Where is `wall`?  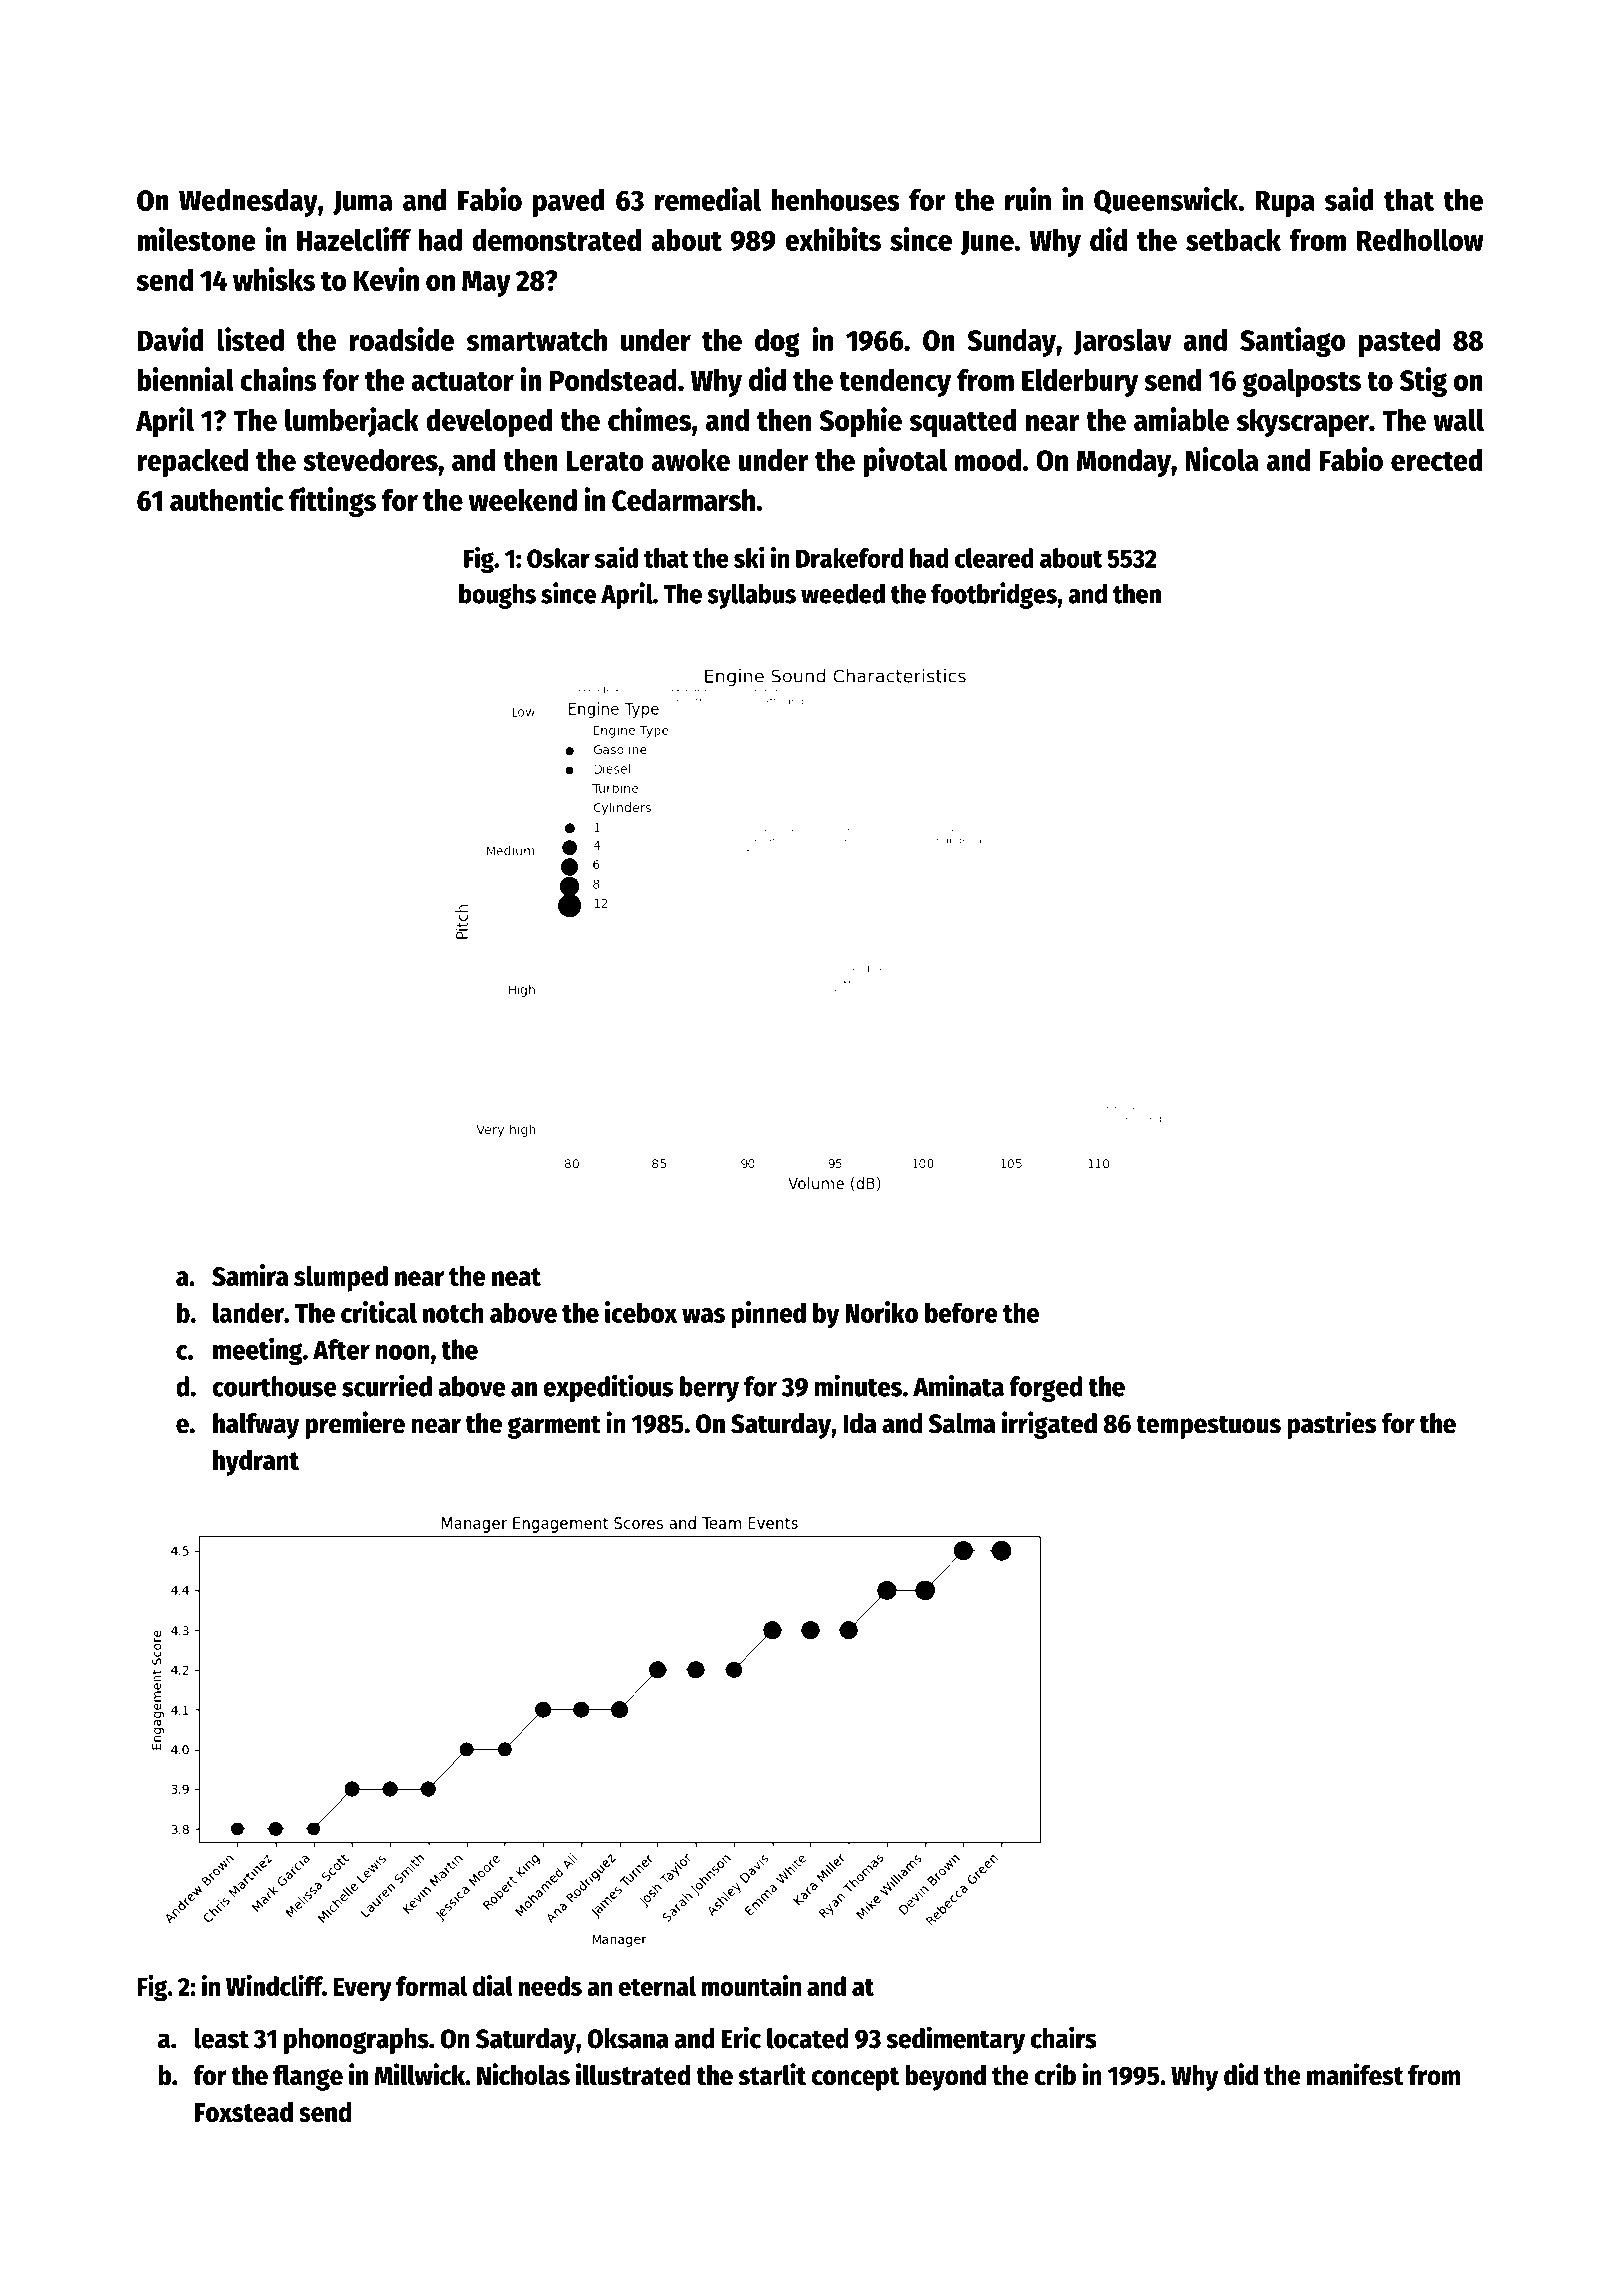
wall is located at coordinates (1459, 420).
